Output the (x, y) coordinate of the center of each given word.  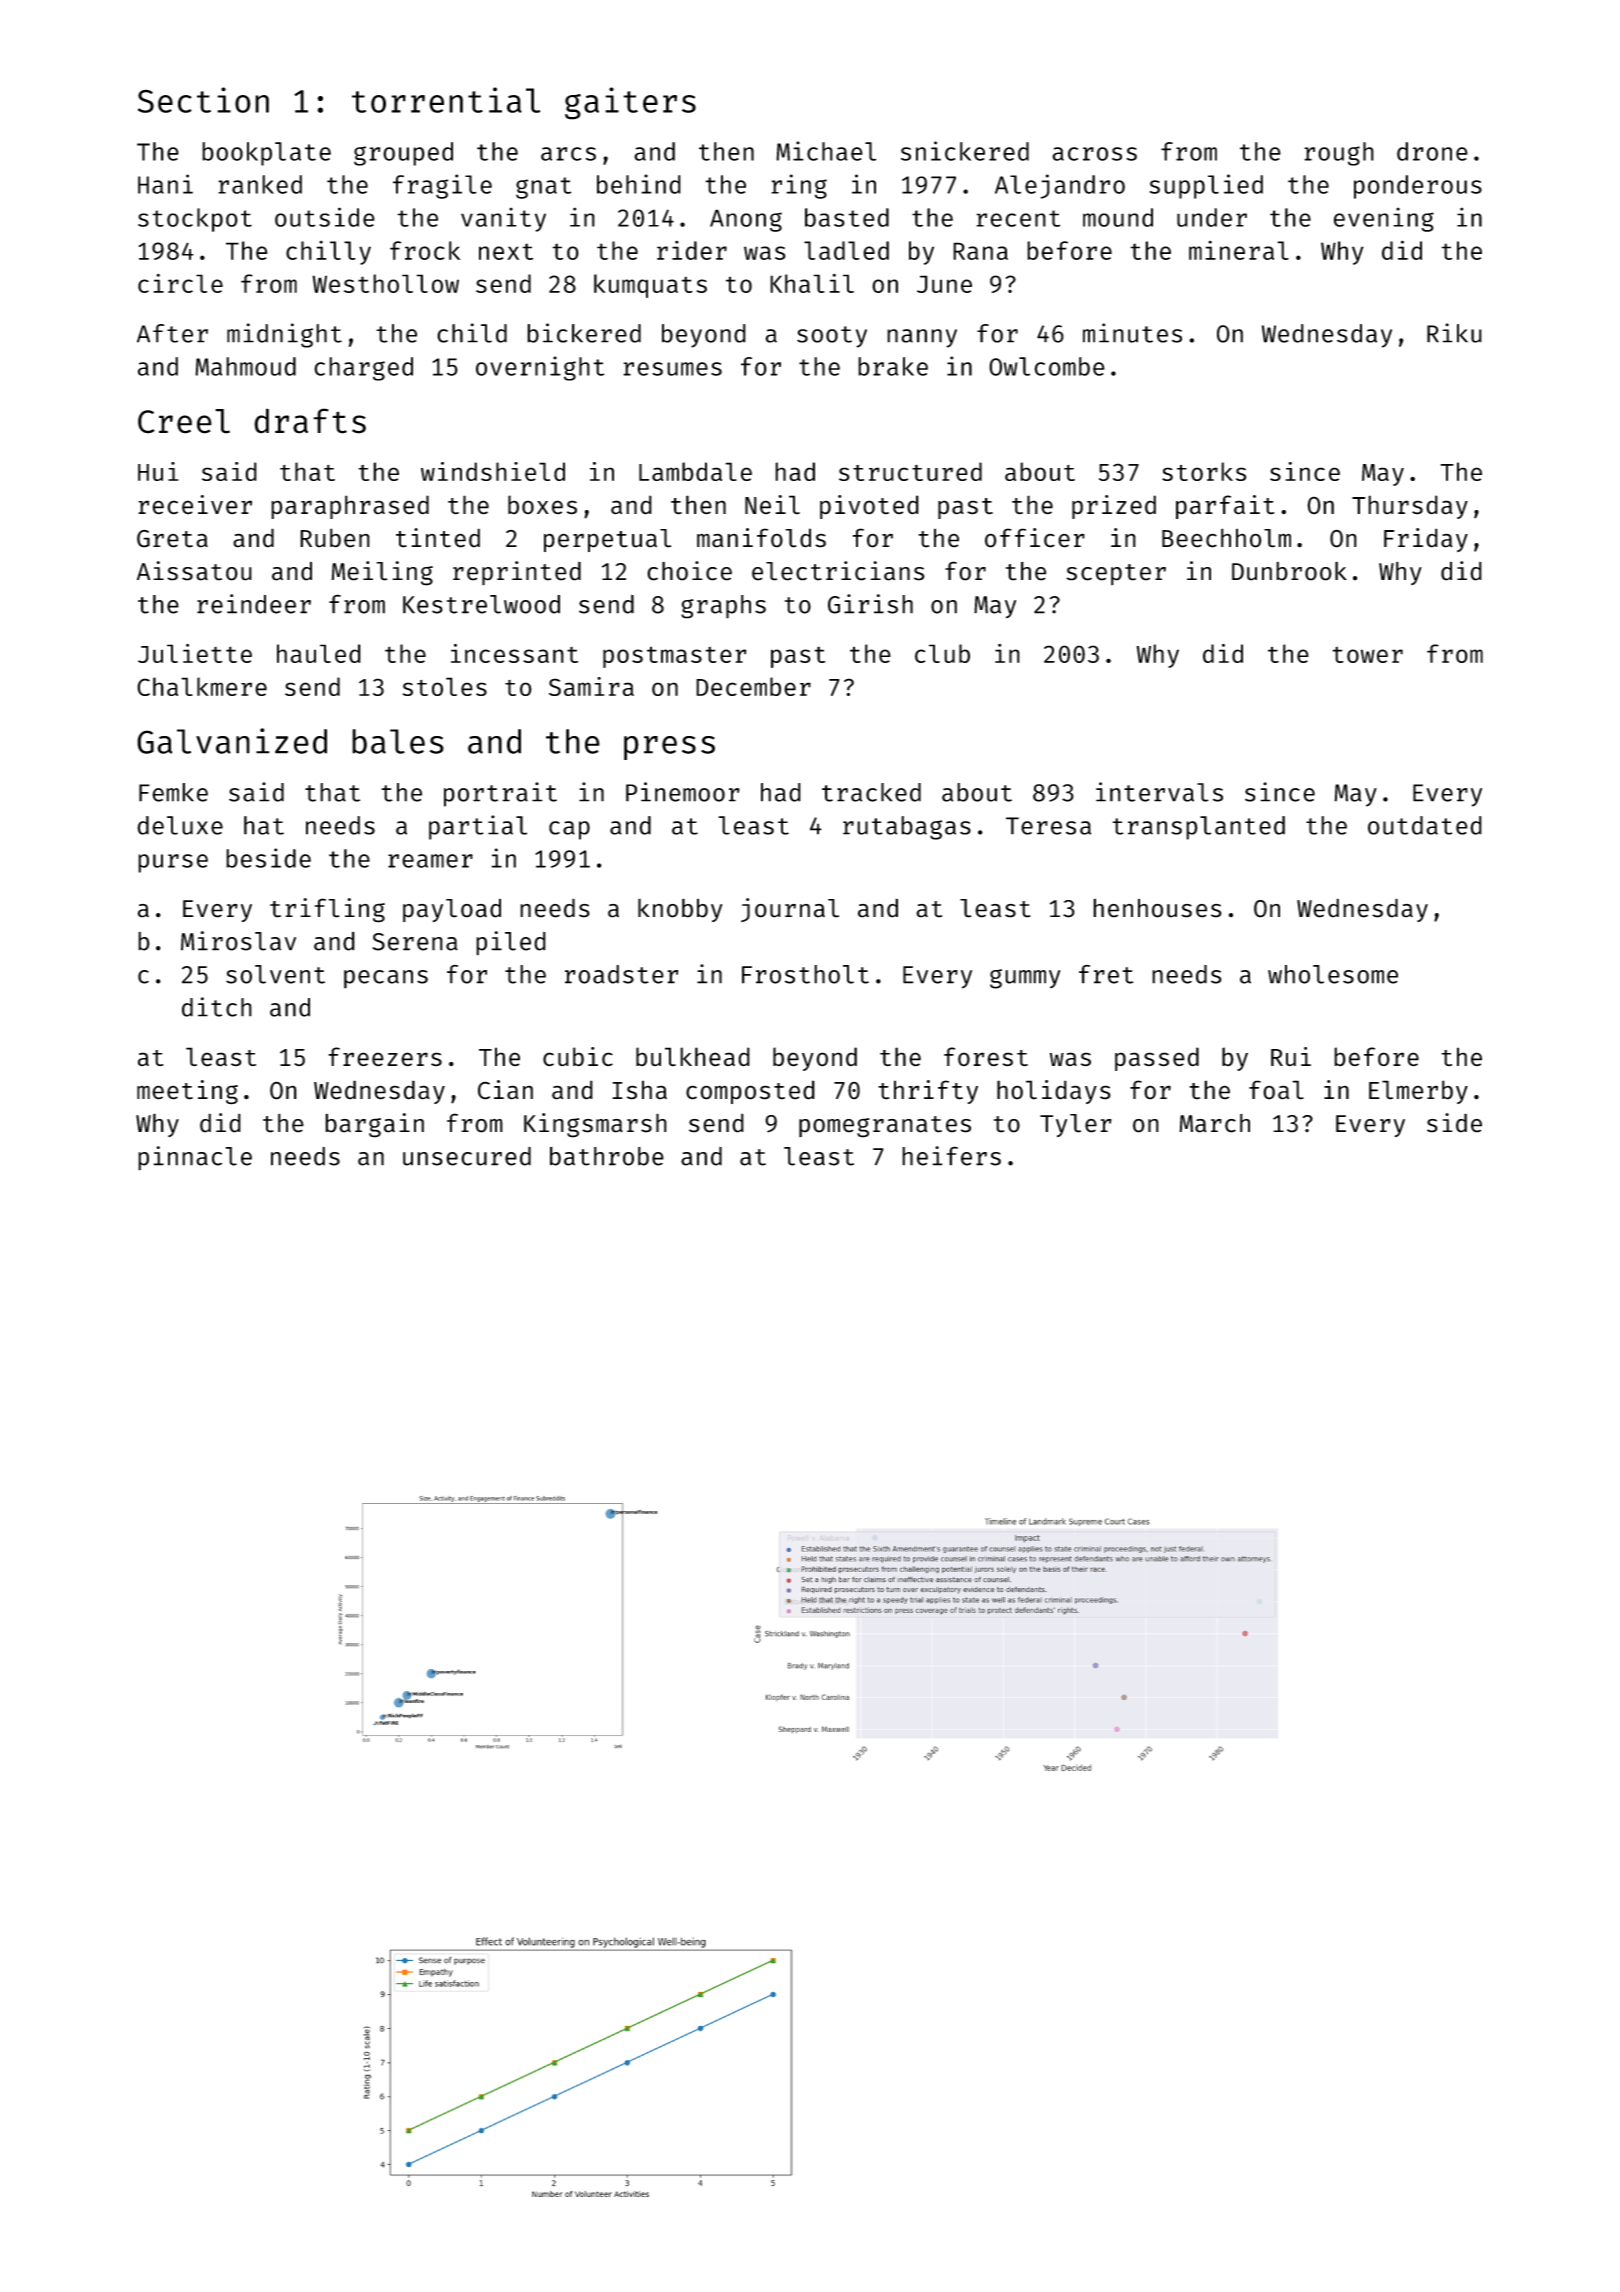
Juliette (195, 653)
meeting (187, 1092)
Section (203, 100)
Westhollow (385, 283)
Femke (173, 792)
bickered (584, 333)
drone (1432, 151)
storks (1204, 471)
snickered (965, 151)
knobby (680, 910)
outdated (1425, 825)
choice (689, 571)
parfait (1225, 507)
